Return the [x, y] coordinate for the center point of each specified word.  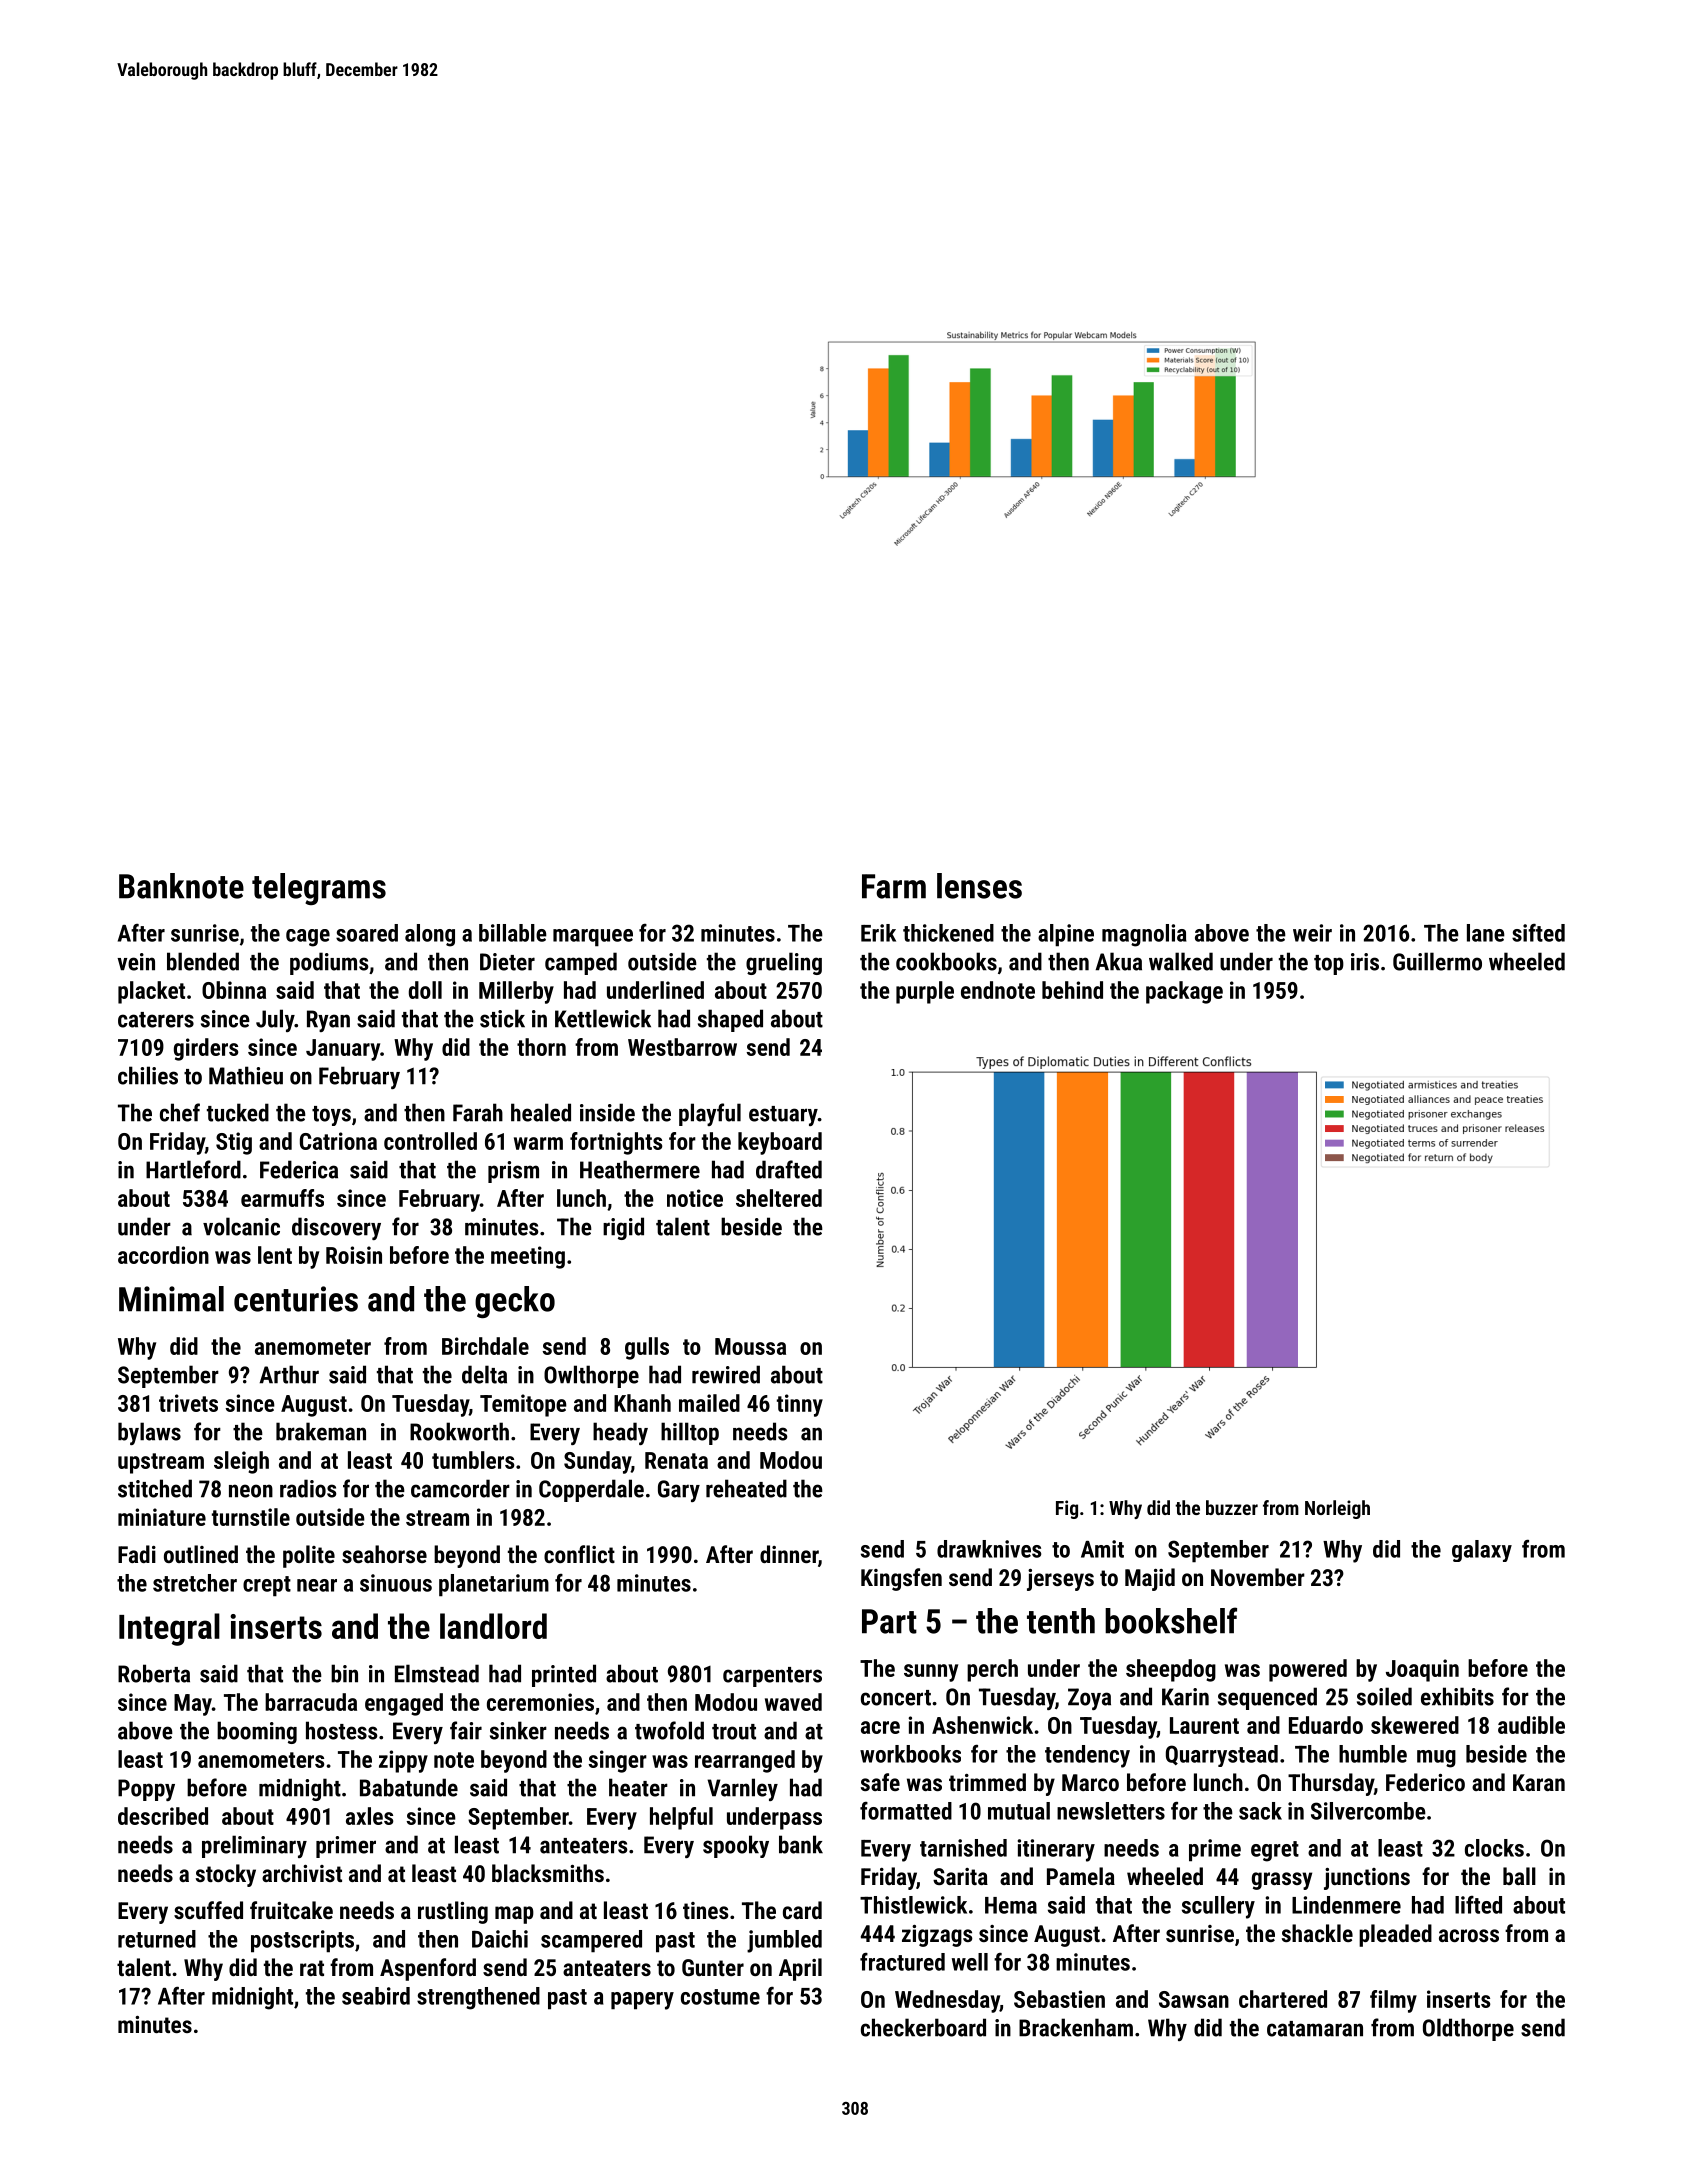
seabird [376, 1996]
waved [793, 1702]
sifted [1538, 933]
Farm [894, 886]
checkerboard [923, 2027]
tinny [800, 1405]
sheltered [779, 1198]
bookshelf [1171, 1620]
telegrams [319, 889]
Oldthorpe [1468, 2029]
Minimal [171, 1299]
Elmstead [437, 1673]
